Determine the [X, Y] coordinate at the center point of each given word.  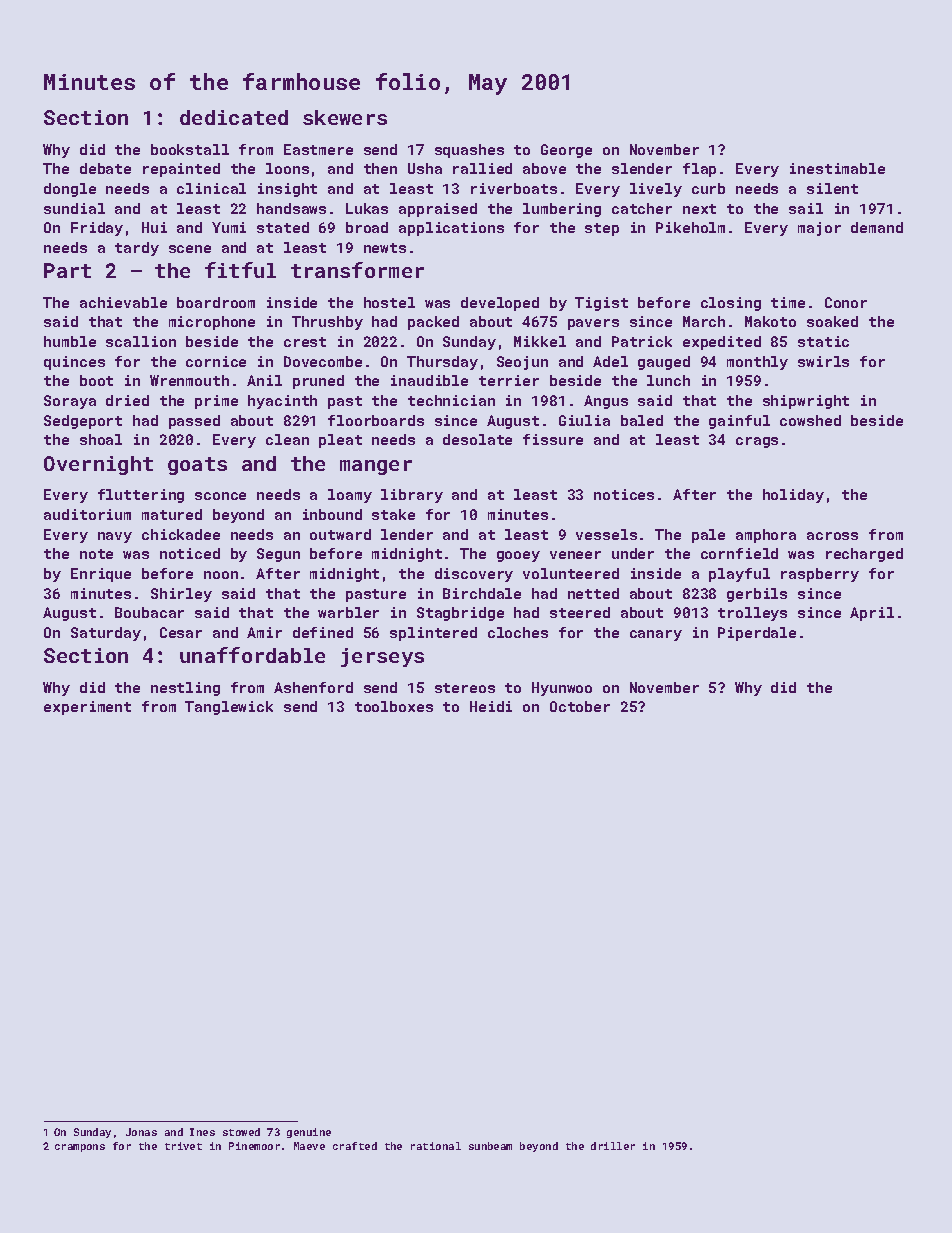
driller [613, 1146]
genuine [309, 1133]
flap [699, 170]
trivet [183, 1146]
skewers [345, 117]
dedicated [234, 117]
